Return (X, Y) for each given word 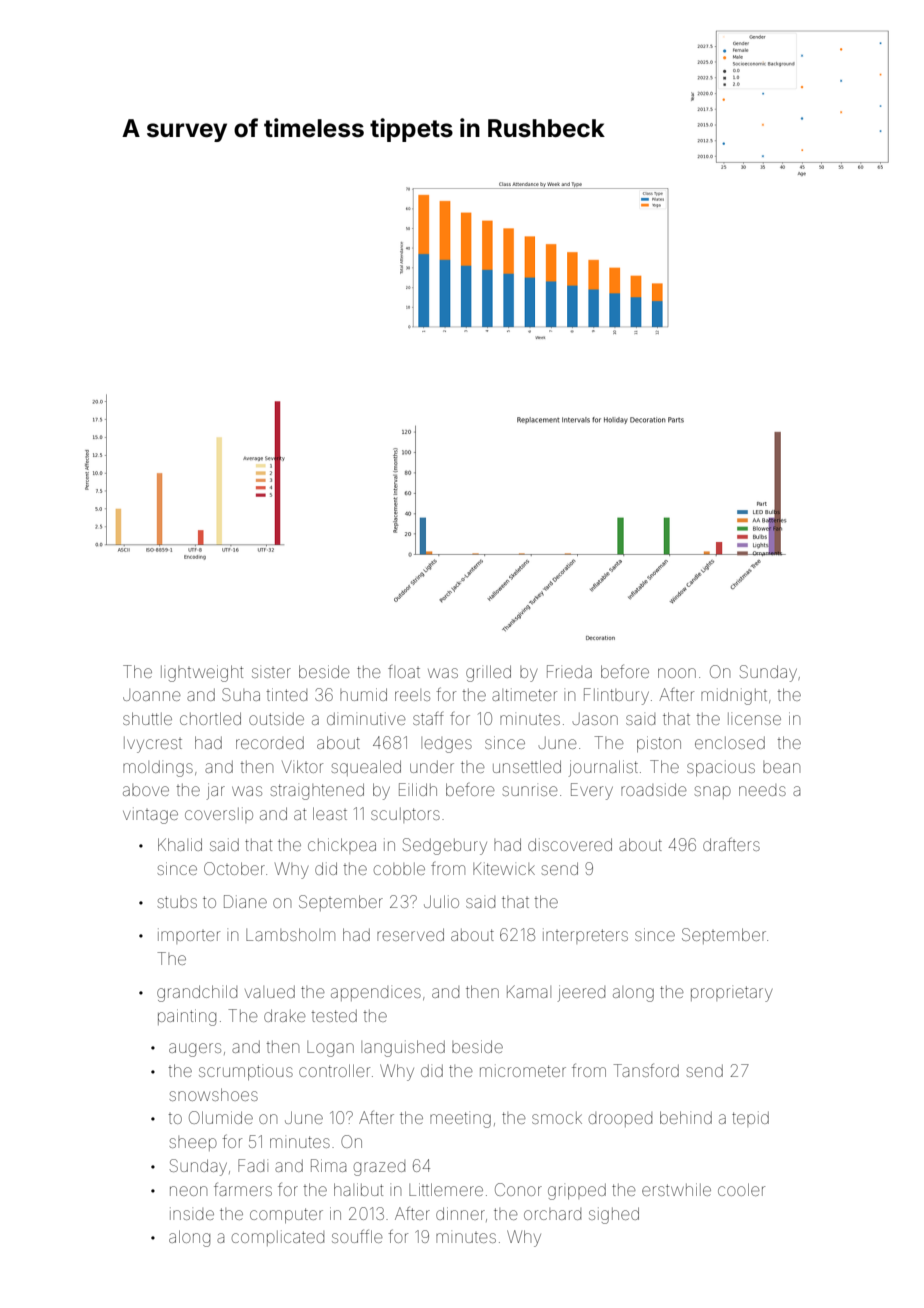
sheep (193, 1143)
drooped (620, 1119)
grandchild (197, 993)
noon (677, 673)
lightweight (202, 673)
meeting (460, 1120)
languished (403, 1048)
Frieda (569, 671)
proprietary (731, 994)
